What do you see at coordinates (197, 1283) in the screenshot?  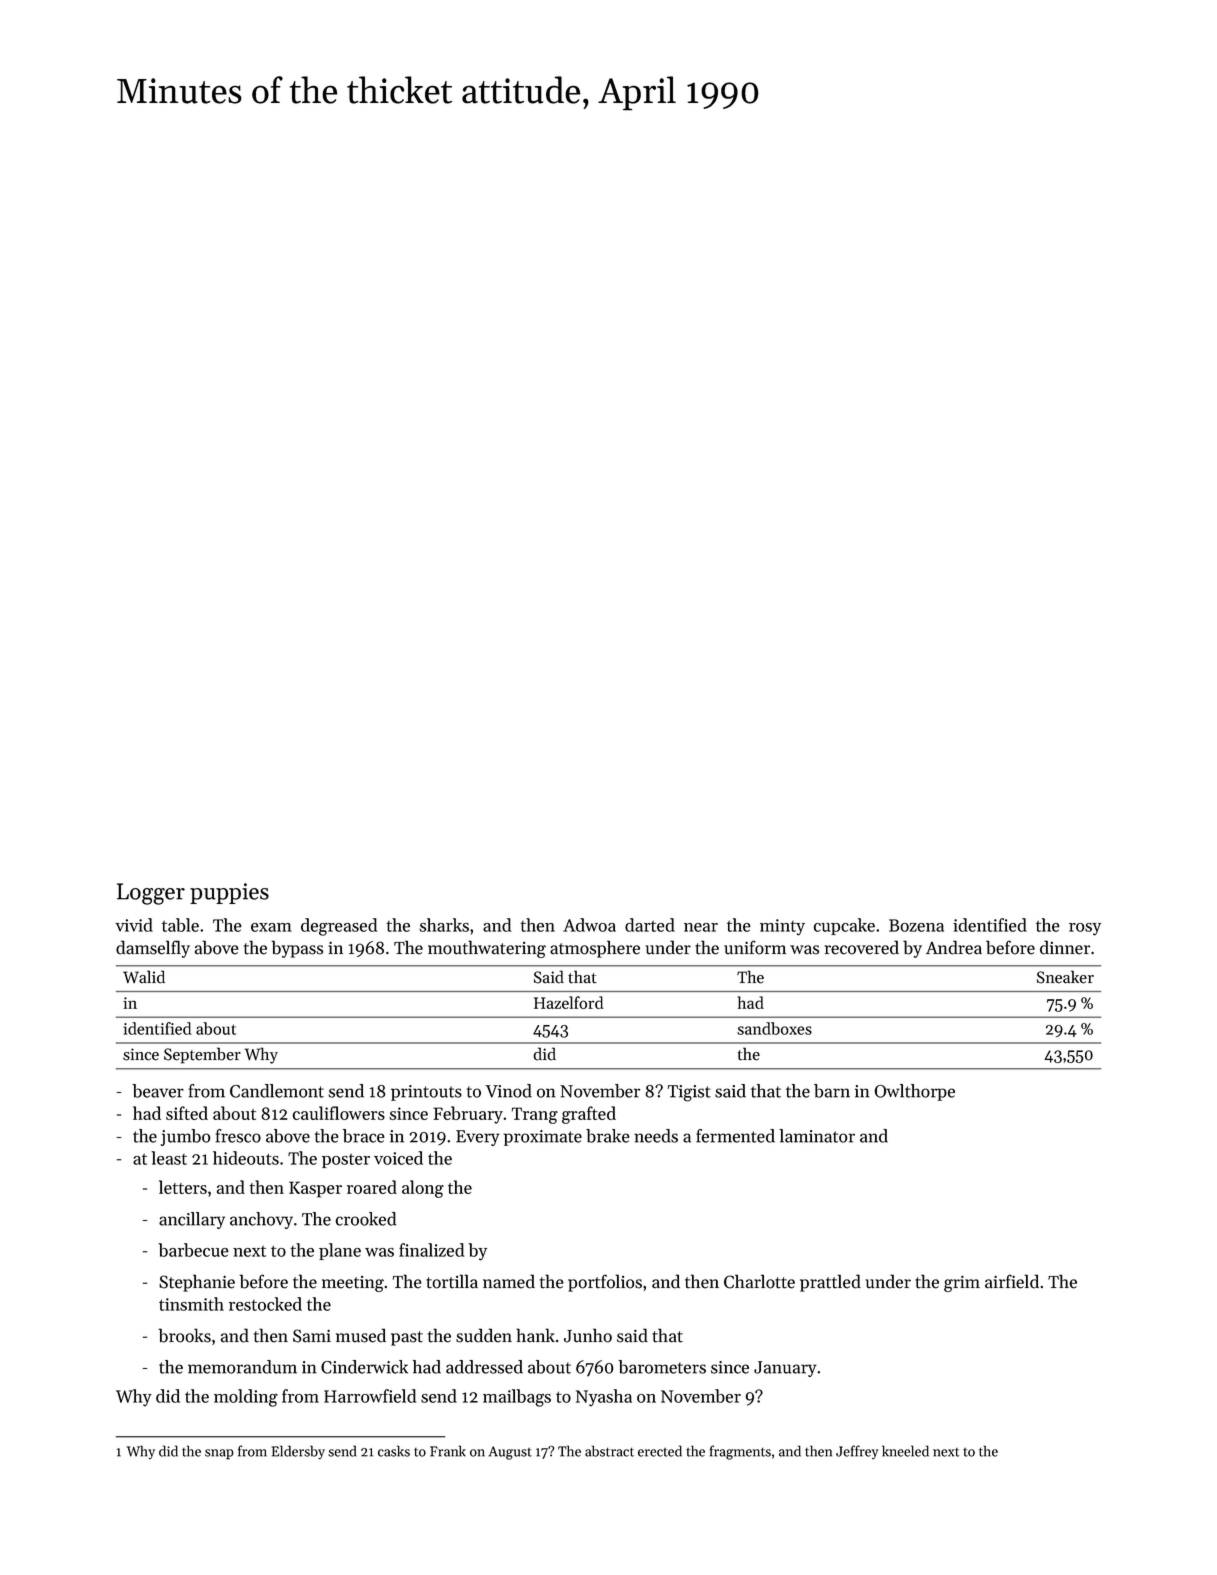 I see `Stephanie` at bounding box center [197, 1283].
